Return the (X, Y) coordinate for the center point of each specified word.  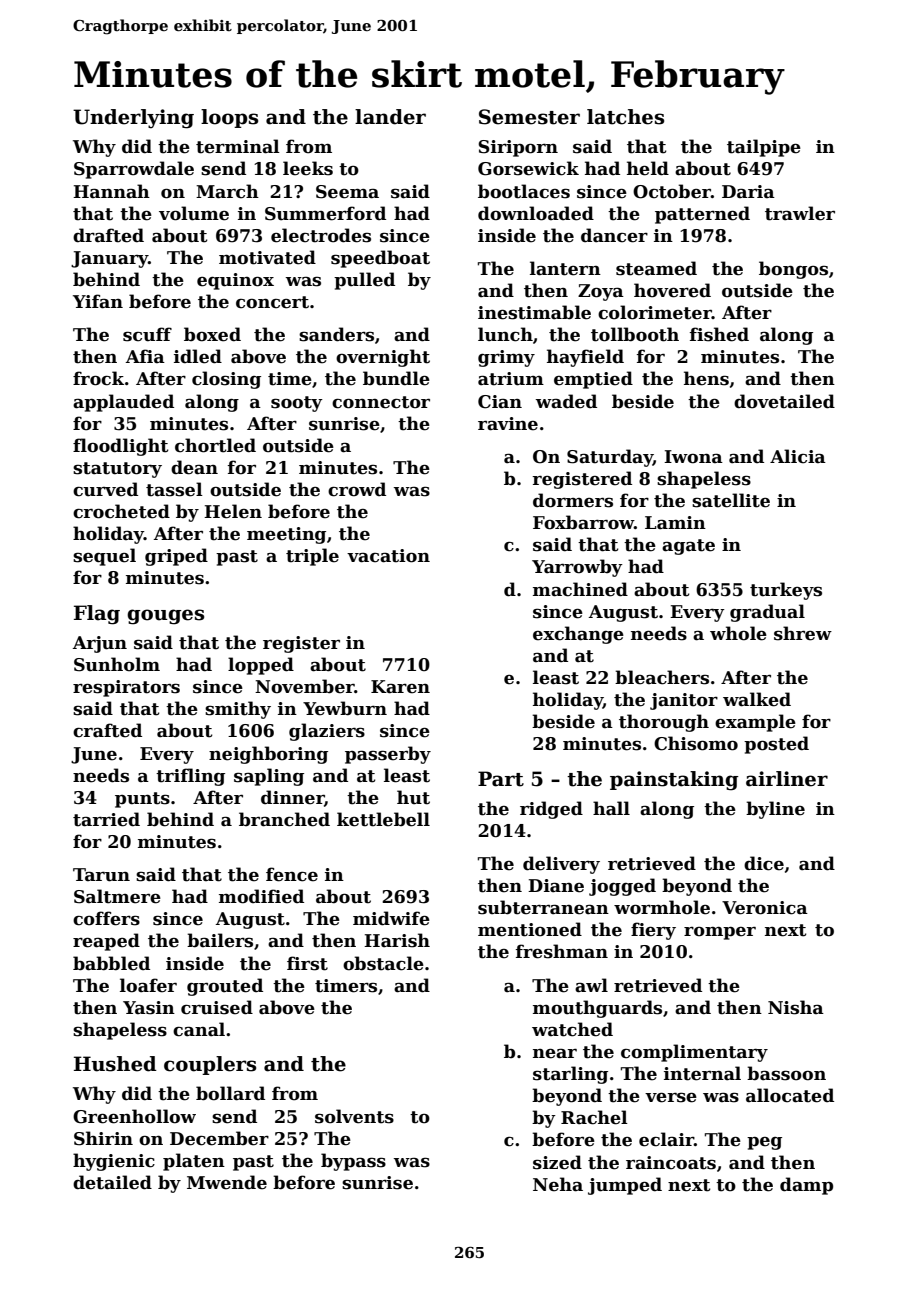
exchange (578, 635)
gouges (165, 617)
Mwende (227, 1182)
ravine (508, 424)
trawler (800, 213)
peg (764, 1143)
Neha (558, 1184)
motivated (267, 257)
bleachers (662, 677)
